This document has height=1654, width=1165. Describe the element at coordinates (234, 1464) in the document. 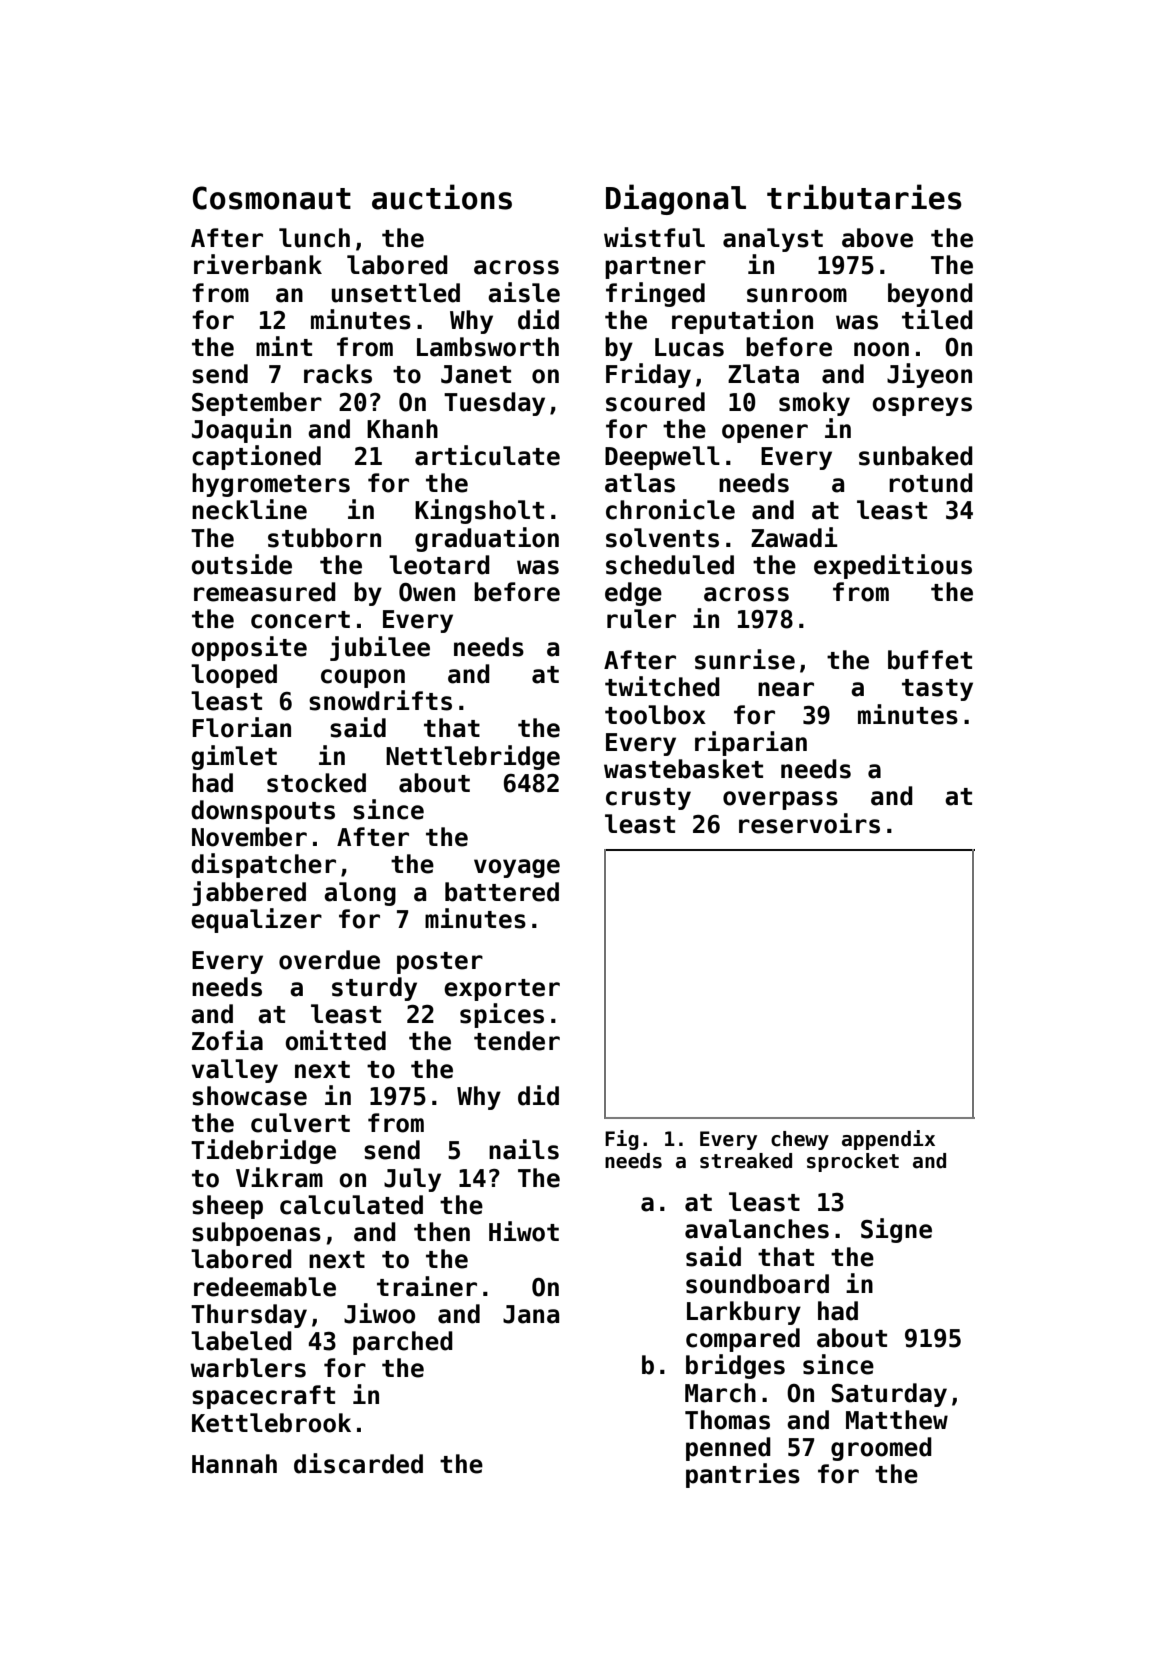

I see `Hannah` at that location.
